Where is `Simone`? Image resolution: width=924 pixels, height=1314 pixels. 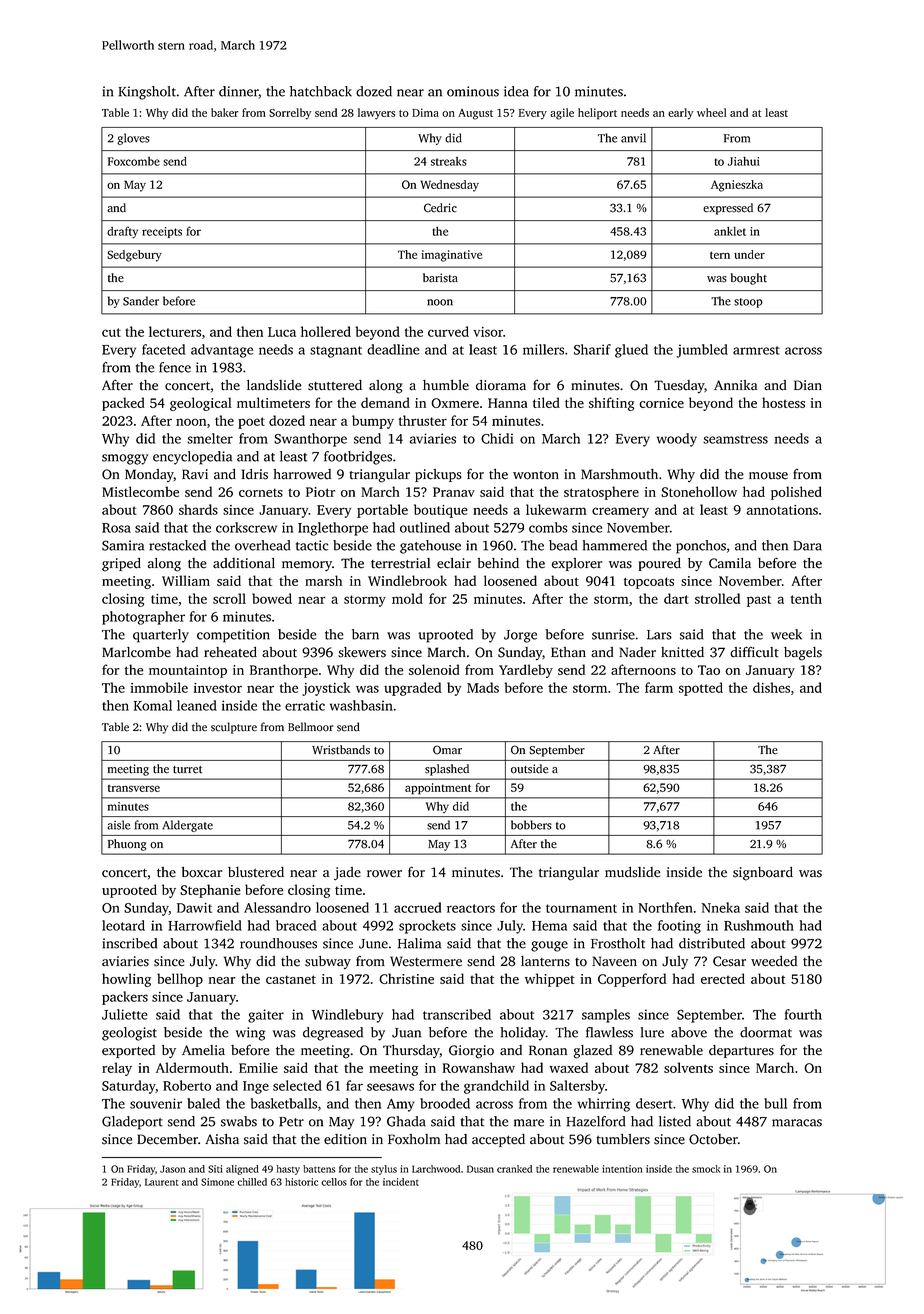
Simone is located at coordinates (217, 1182).
